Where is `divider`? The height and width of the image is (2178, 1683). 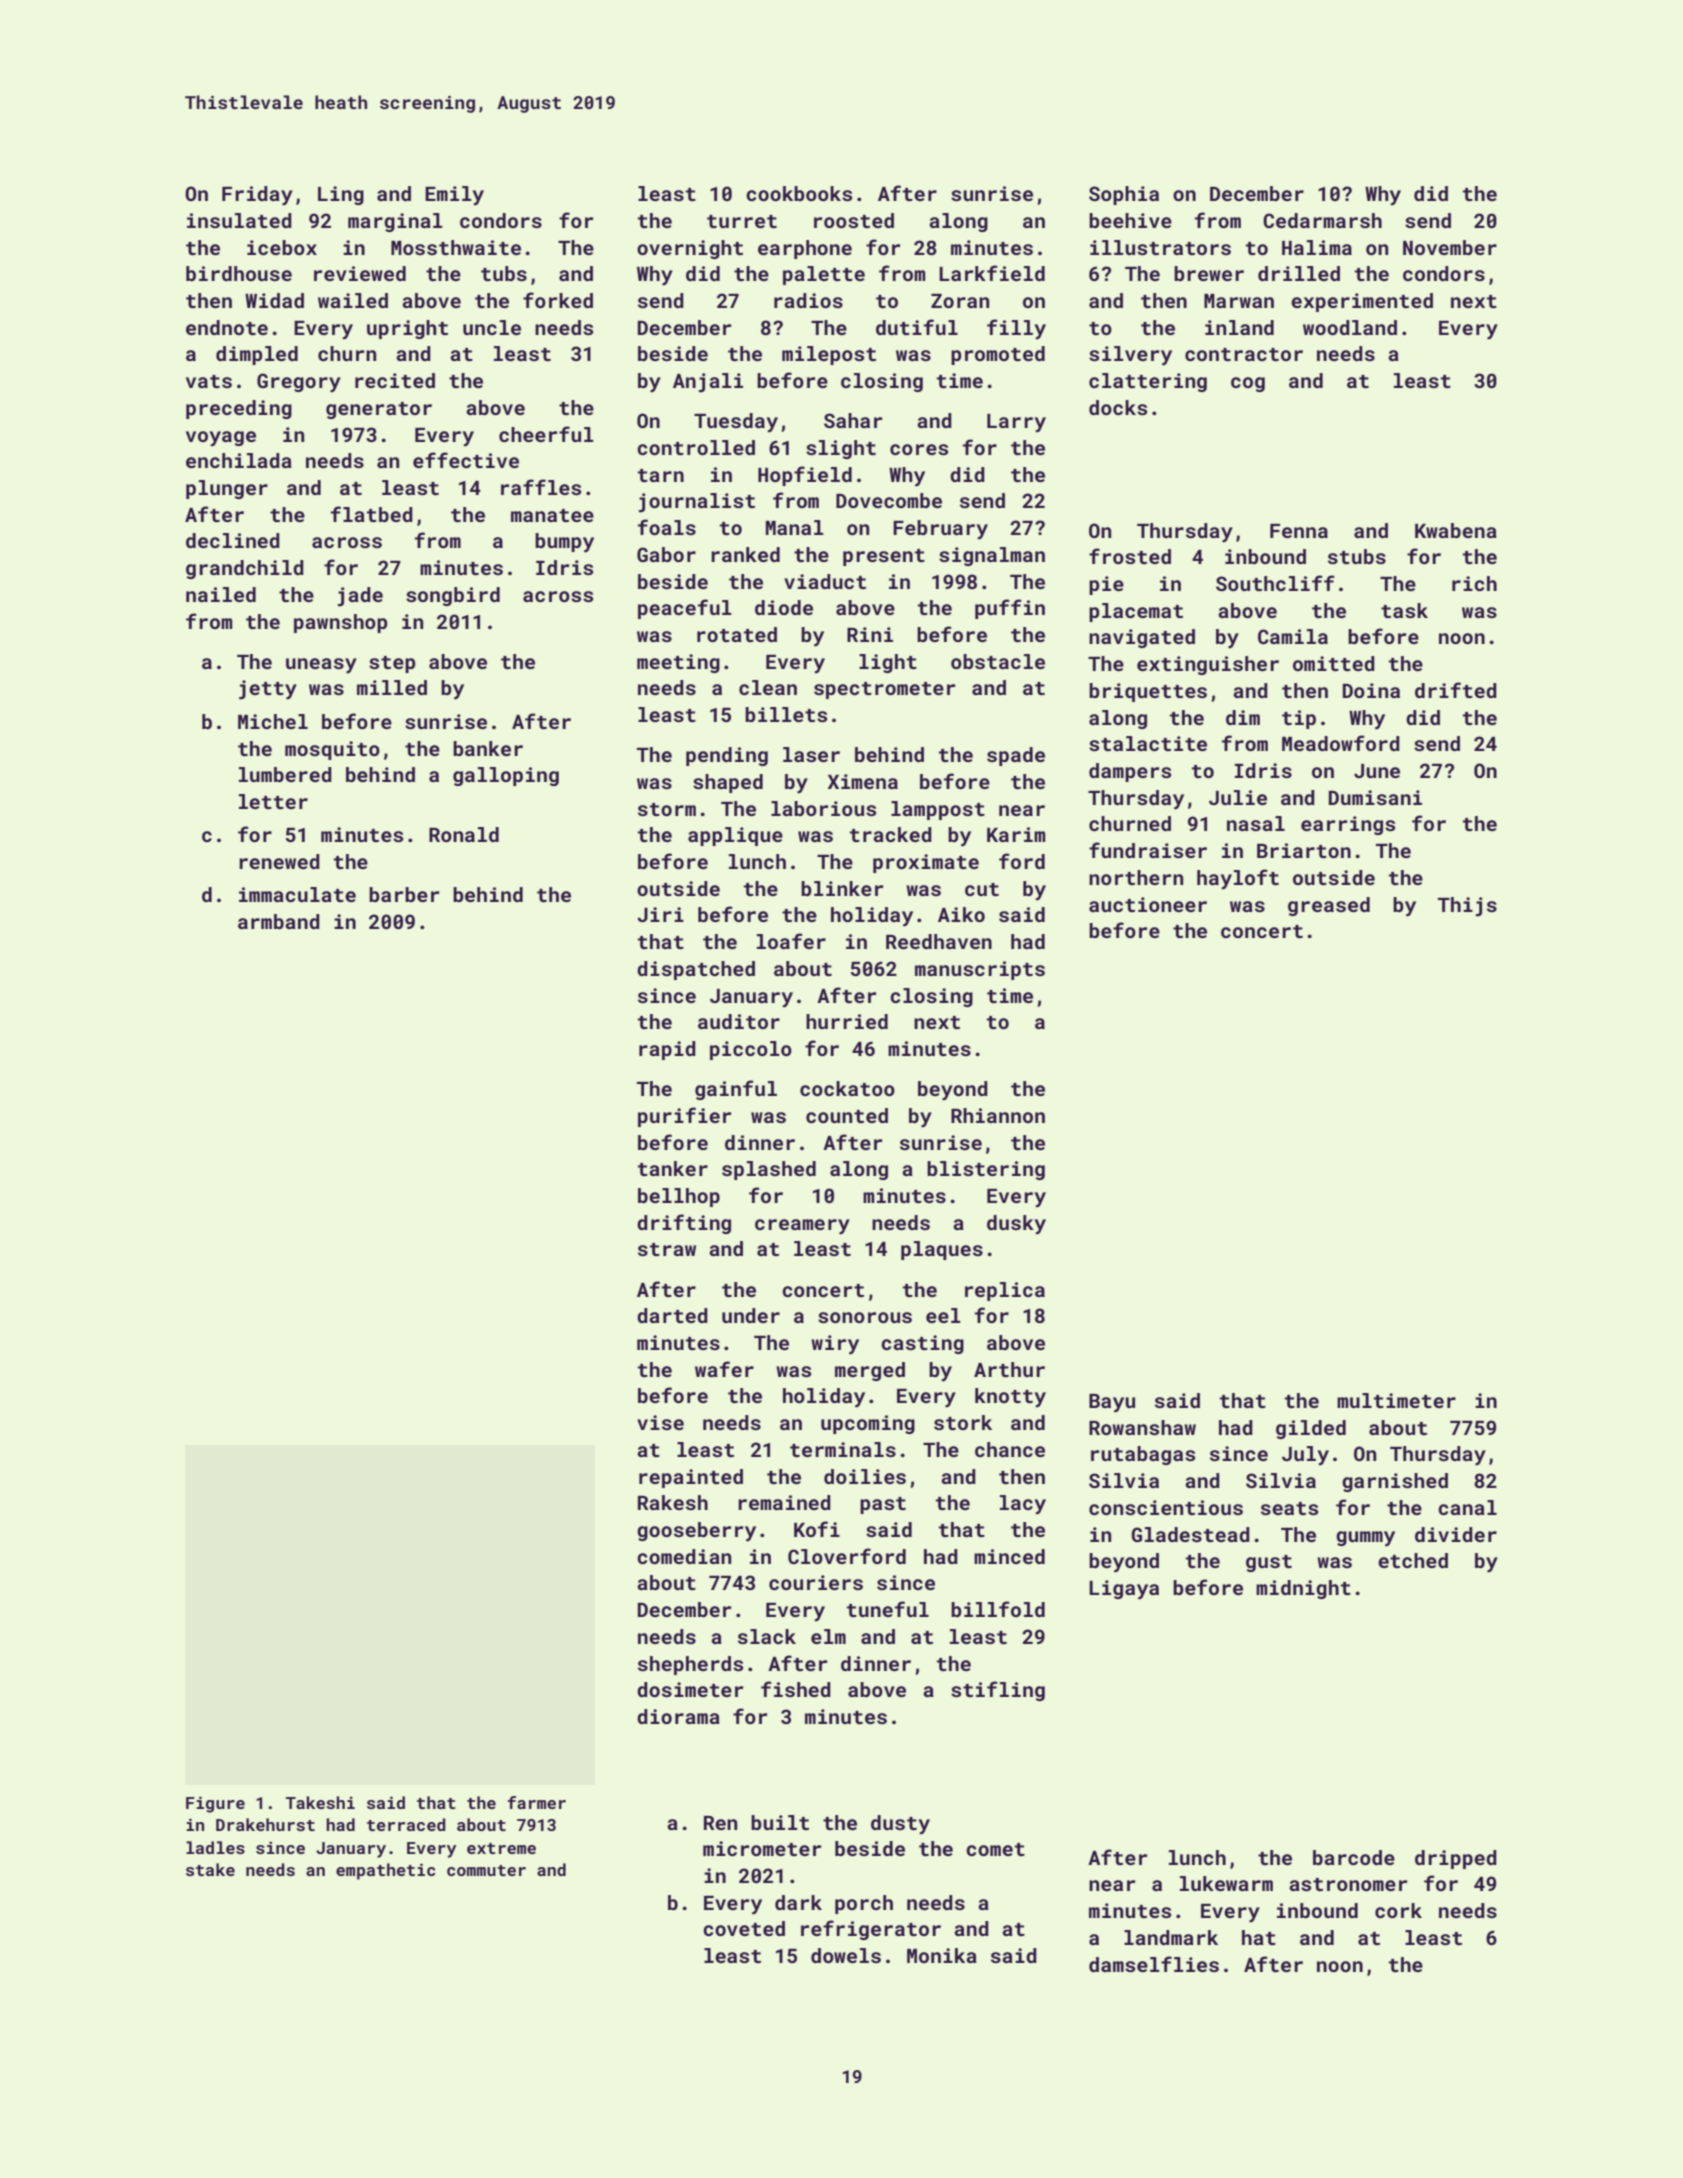 divider is located at coordinates (1456, 1534).
